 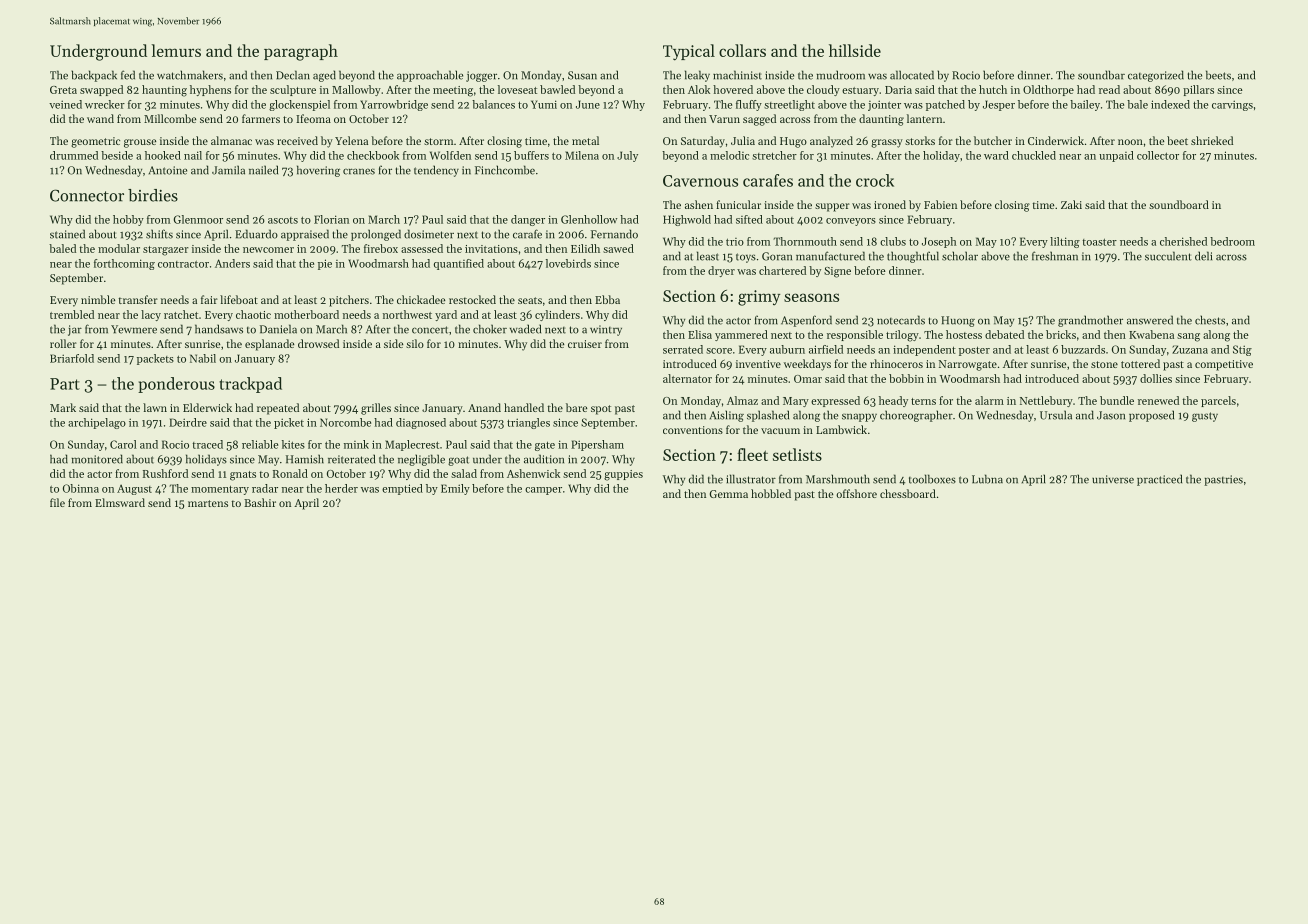 I want to click on drummed, so click(x=74, y=155).
